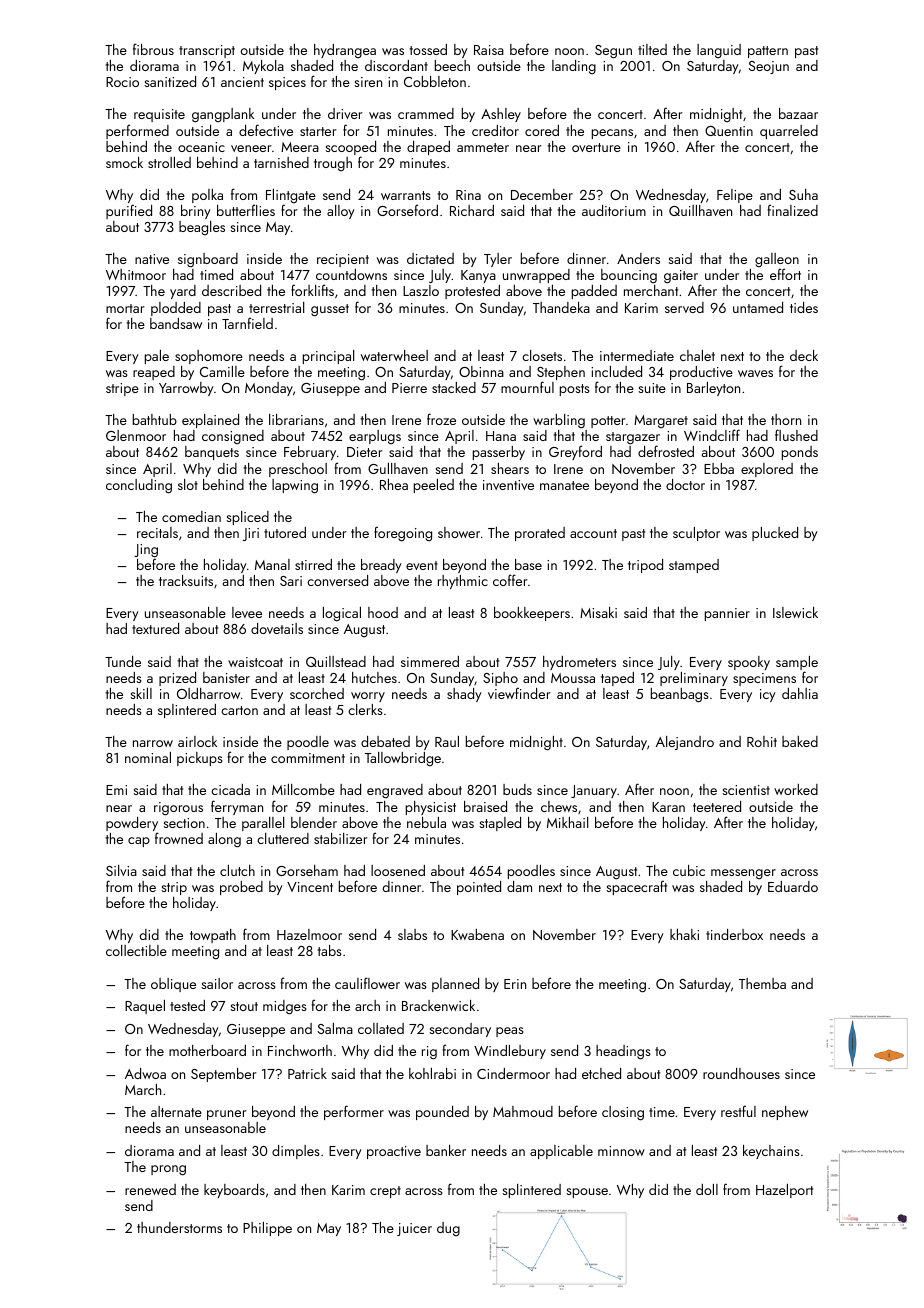 The width and height of the page is (924, 1308). I want to click on quarreled, so click(789, 132).
